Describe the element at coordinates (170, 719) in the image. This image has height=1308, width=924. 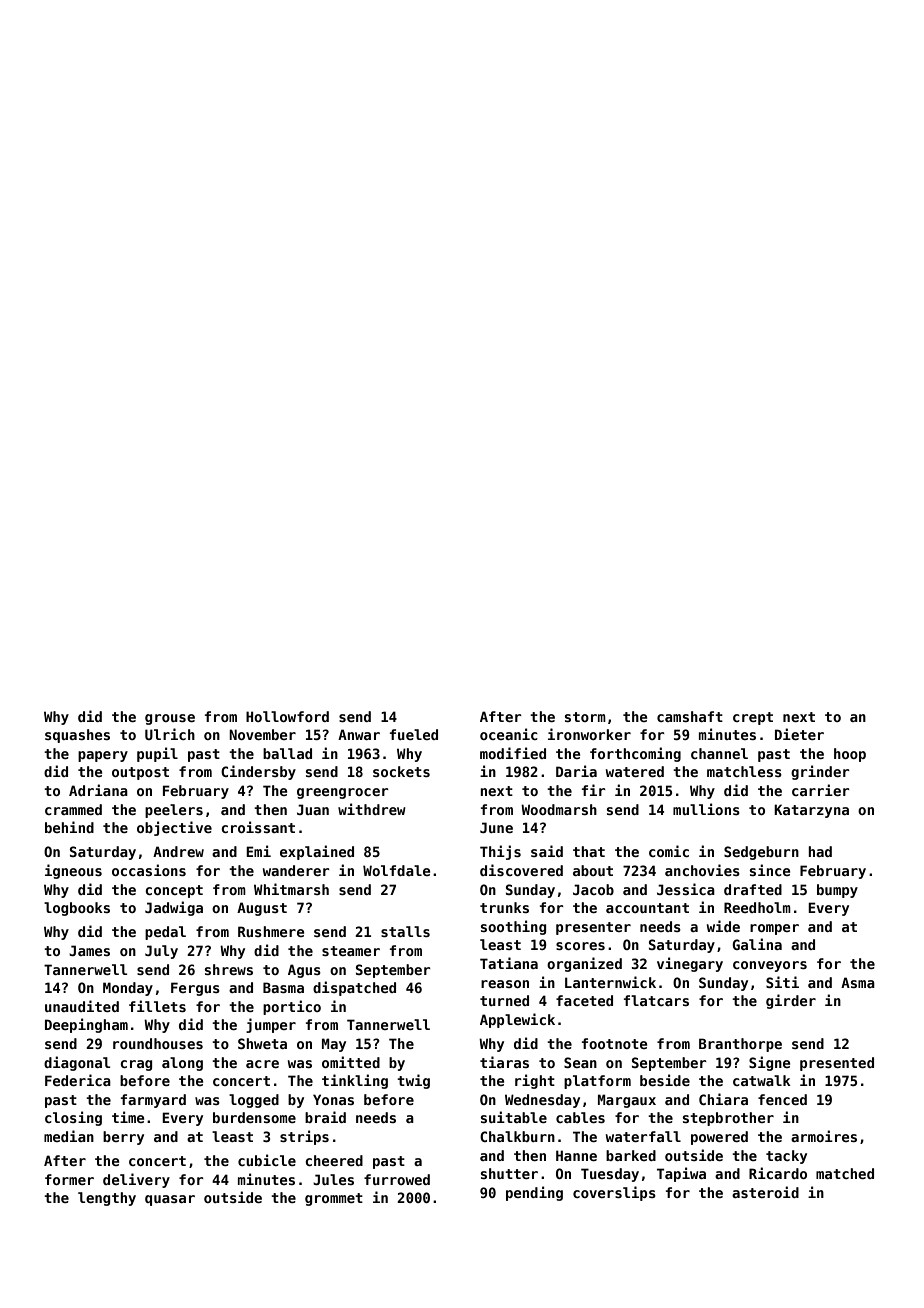
I see `grouse` at that location.
